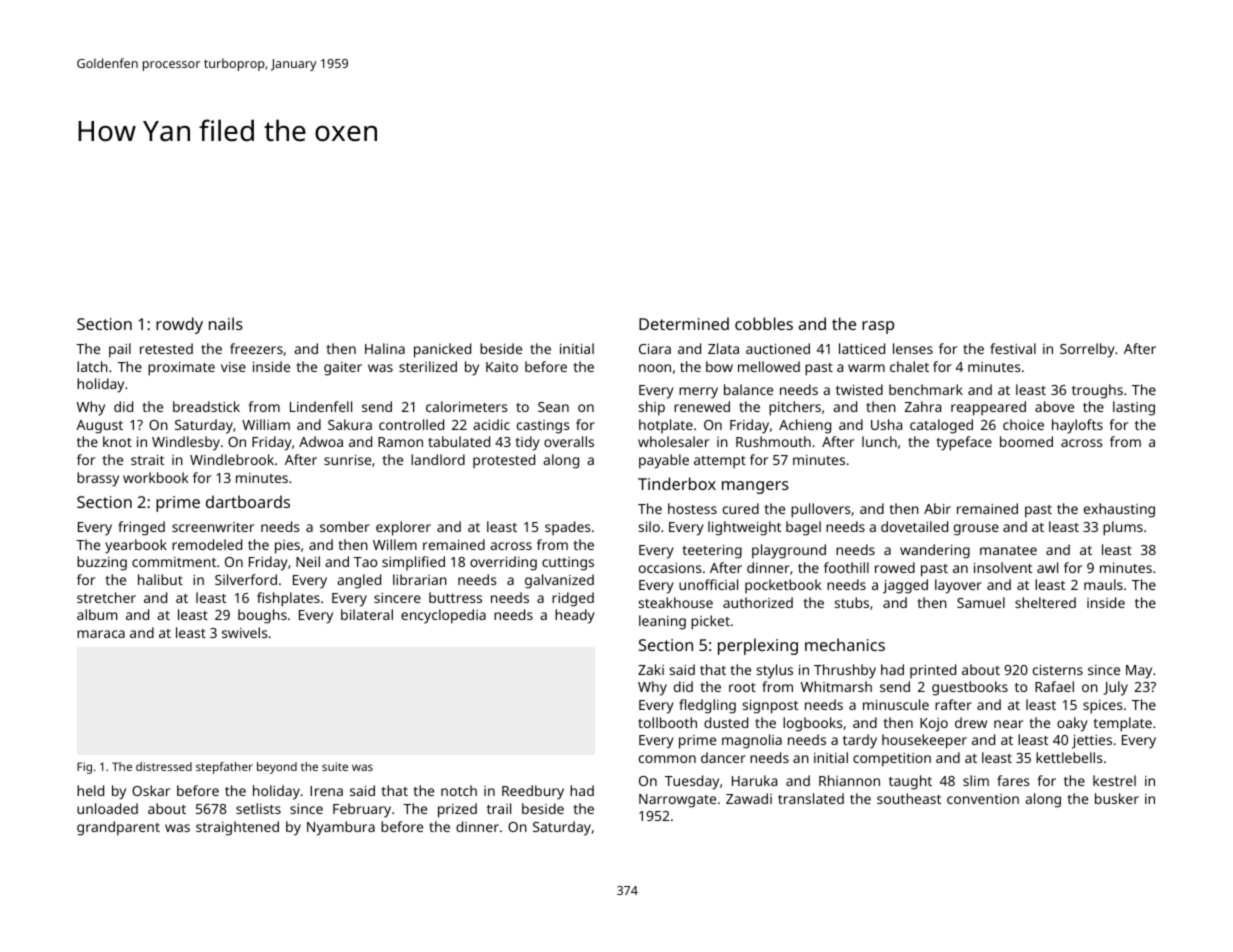  What do you see at coordinates (964, 443) in the page?
I see `typeface` at bounding box center [964, 443].
